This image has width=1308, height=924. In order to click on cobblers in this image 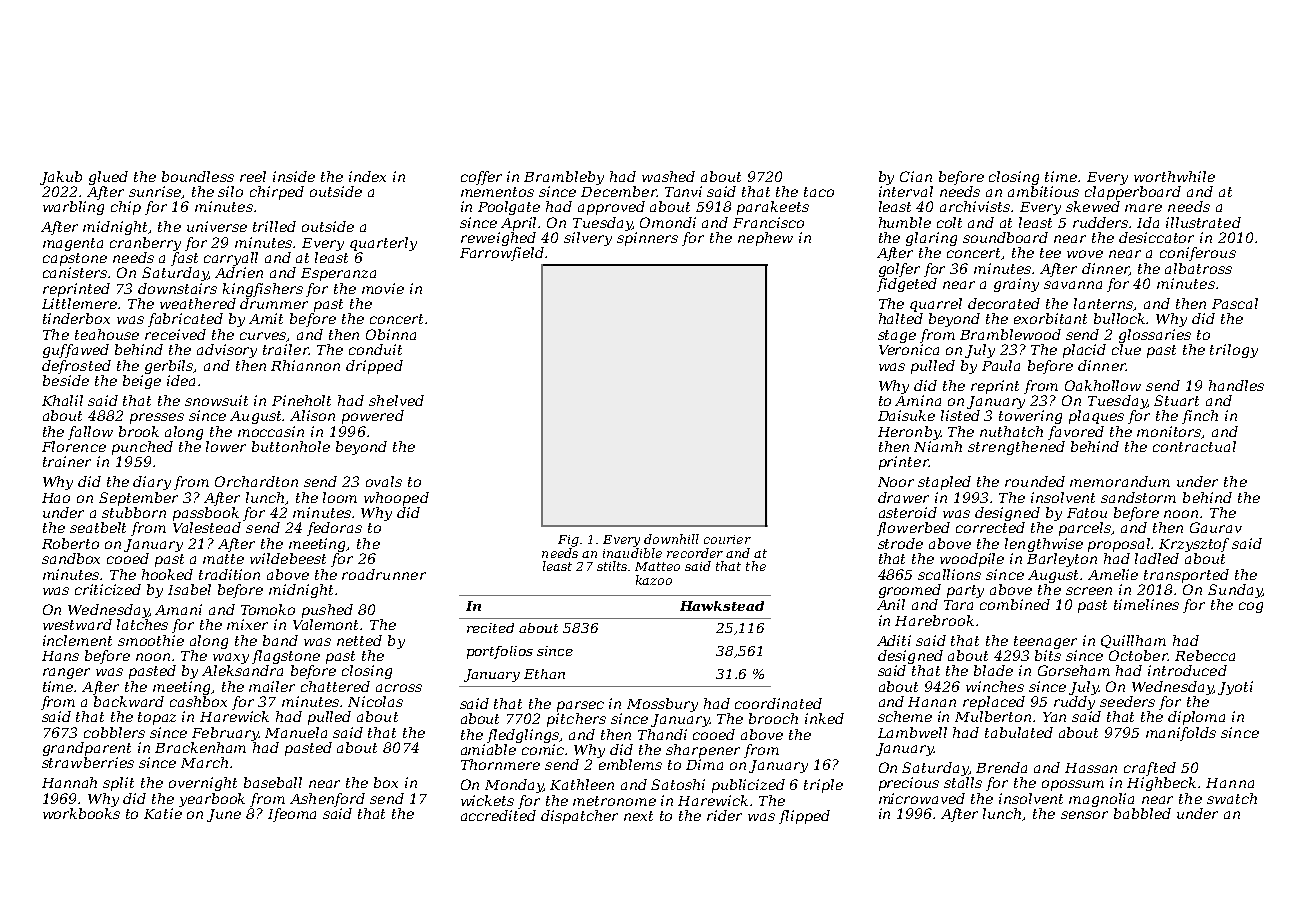, I will do `click(114, 732)`.
